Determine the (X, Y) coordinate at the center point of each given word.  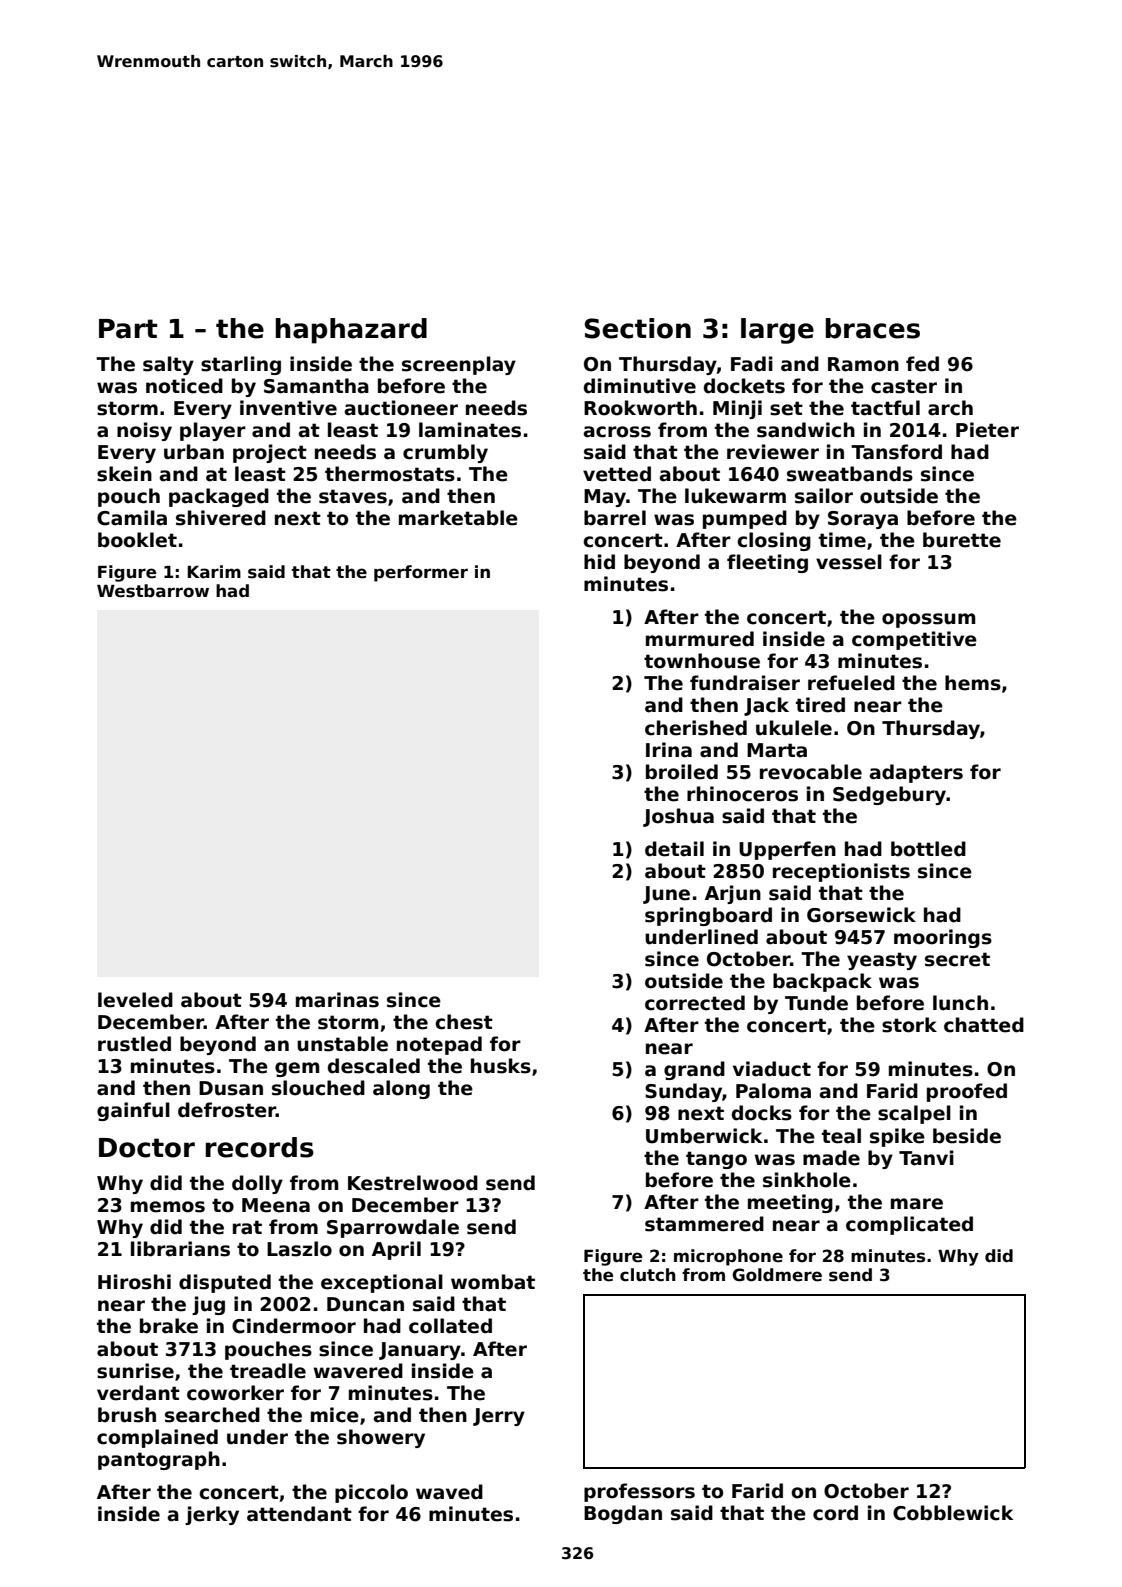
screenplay (459, 365)
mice (335, 1415)
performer (421, 573)
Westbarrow (153, 591)
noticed (184, 386)
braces (873, 328)
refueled (851, 683)
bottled (928, 849)
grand (694, 1070)
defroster (227, 1110)
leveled (135, 1000)
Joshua (678, 817)
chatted (984, 1025)
